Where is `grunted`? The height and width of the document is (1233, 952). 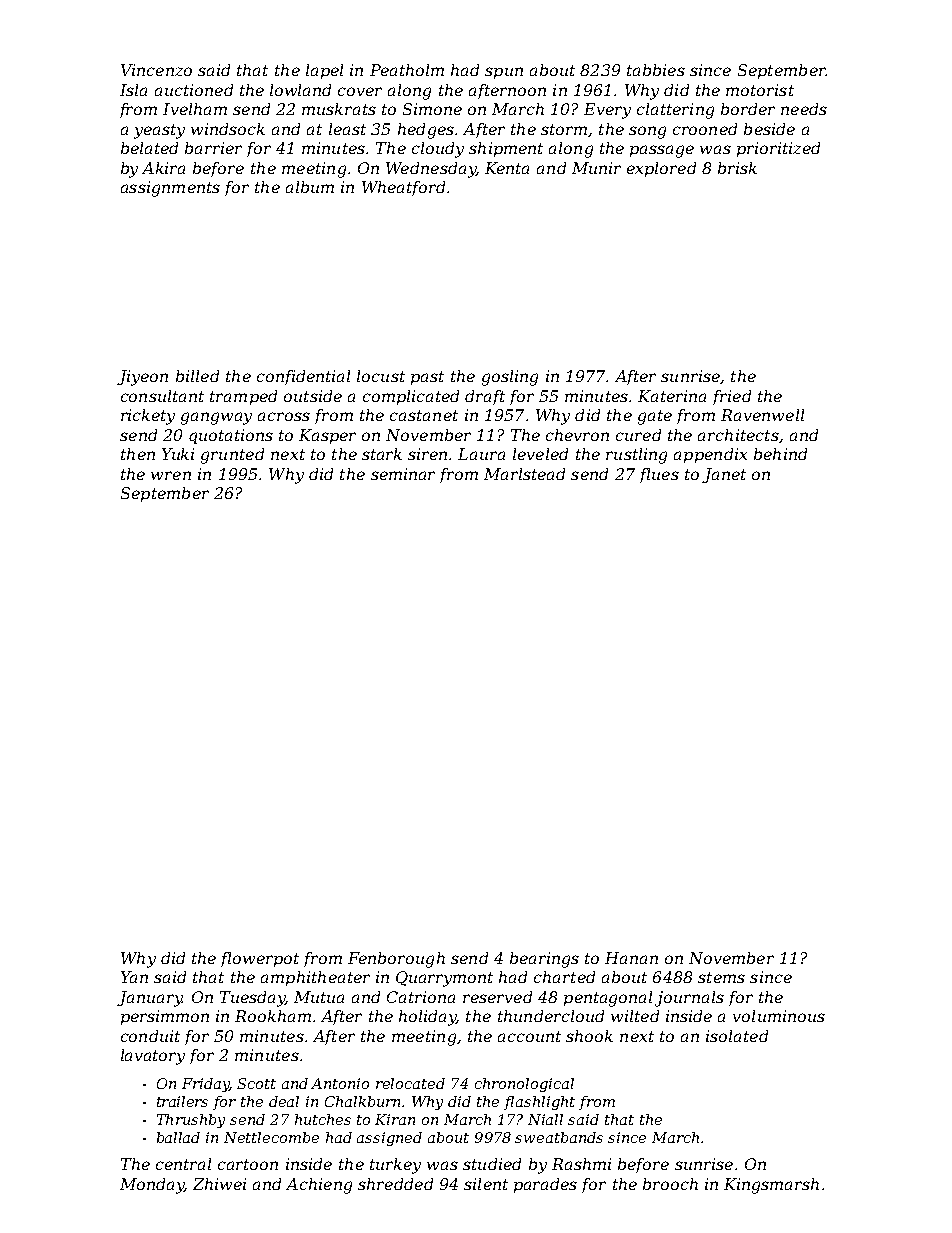
grunted is located at coordinates (232, 456).
